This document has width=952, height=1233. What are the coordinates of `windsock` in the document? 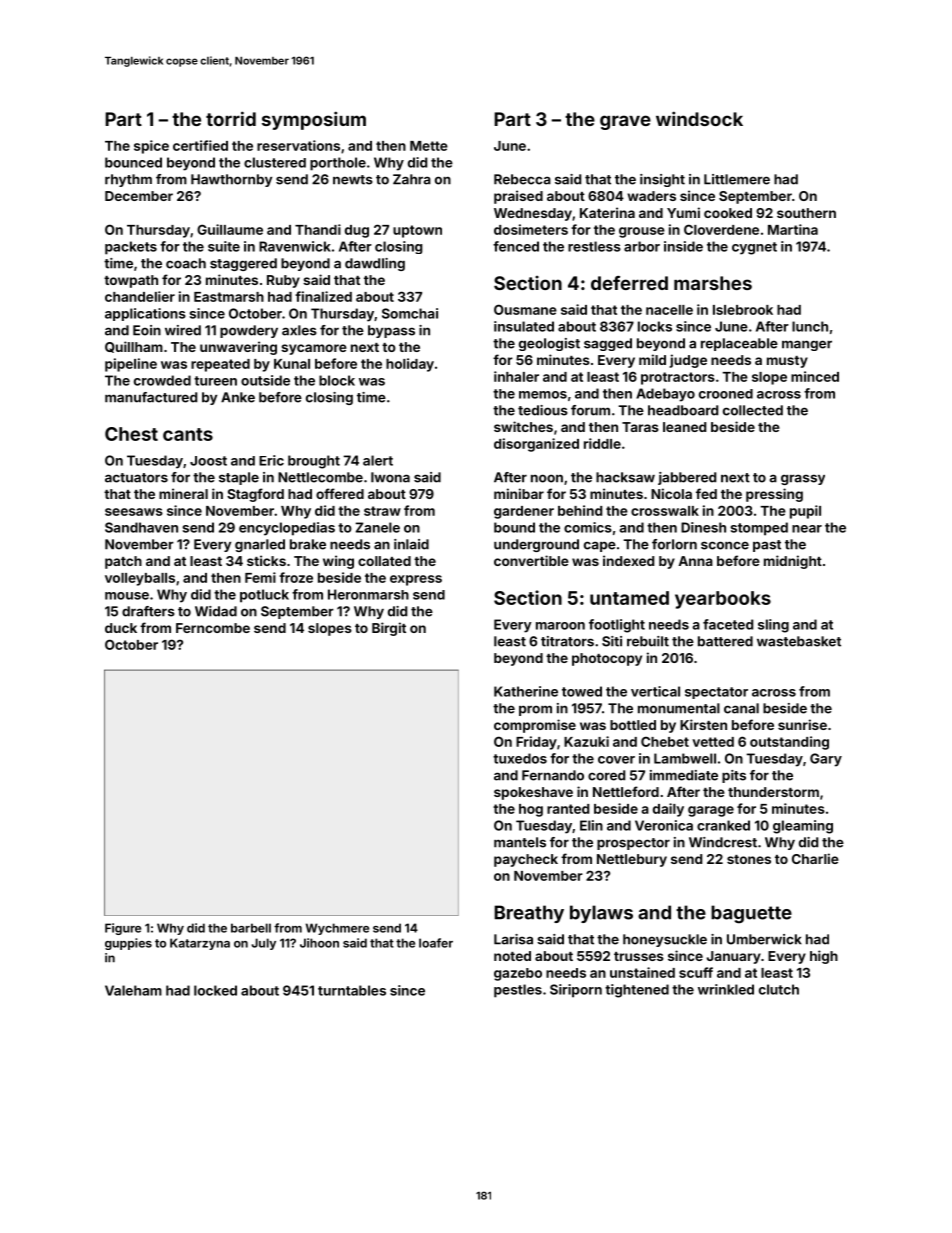 It's located at (699, 118).
